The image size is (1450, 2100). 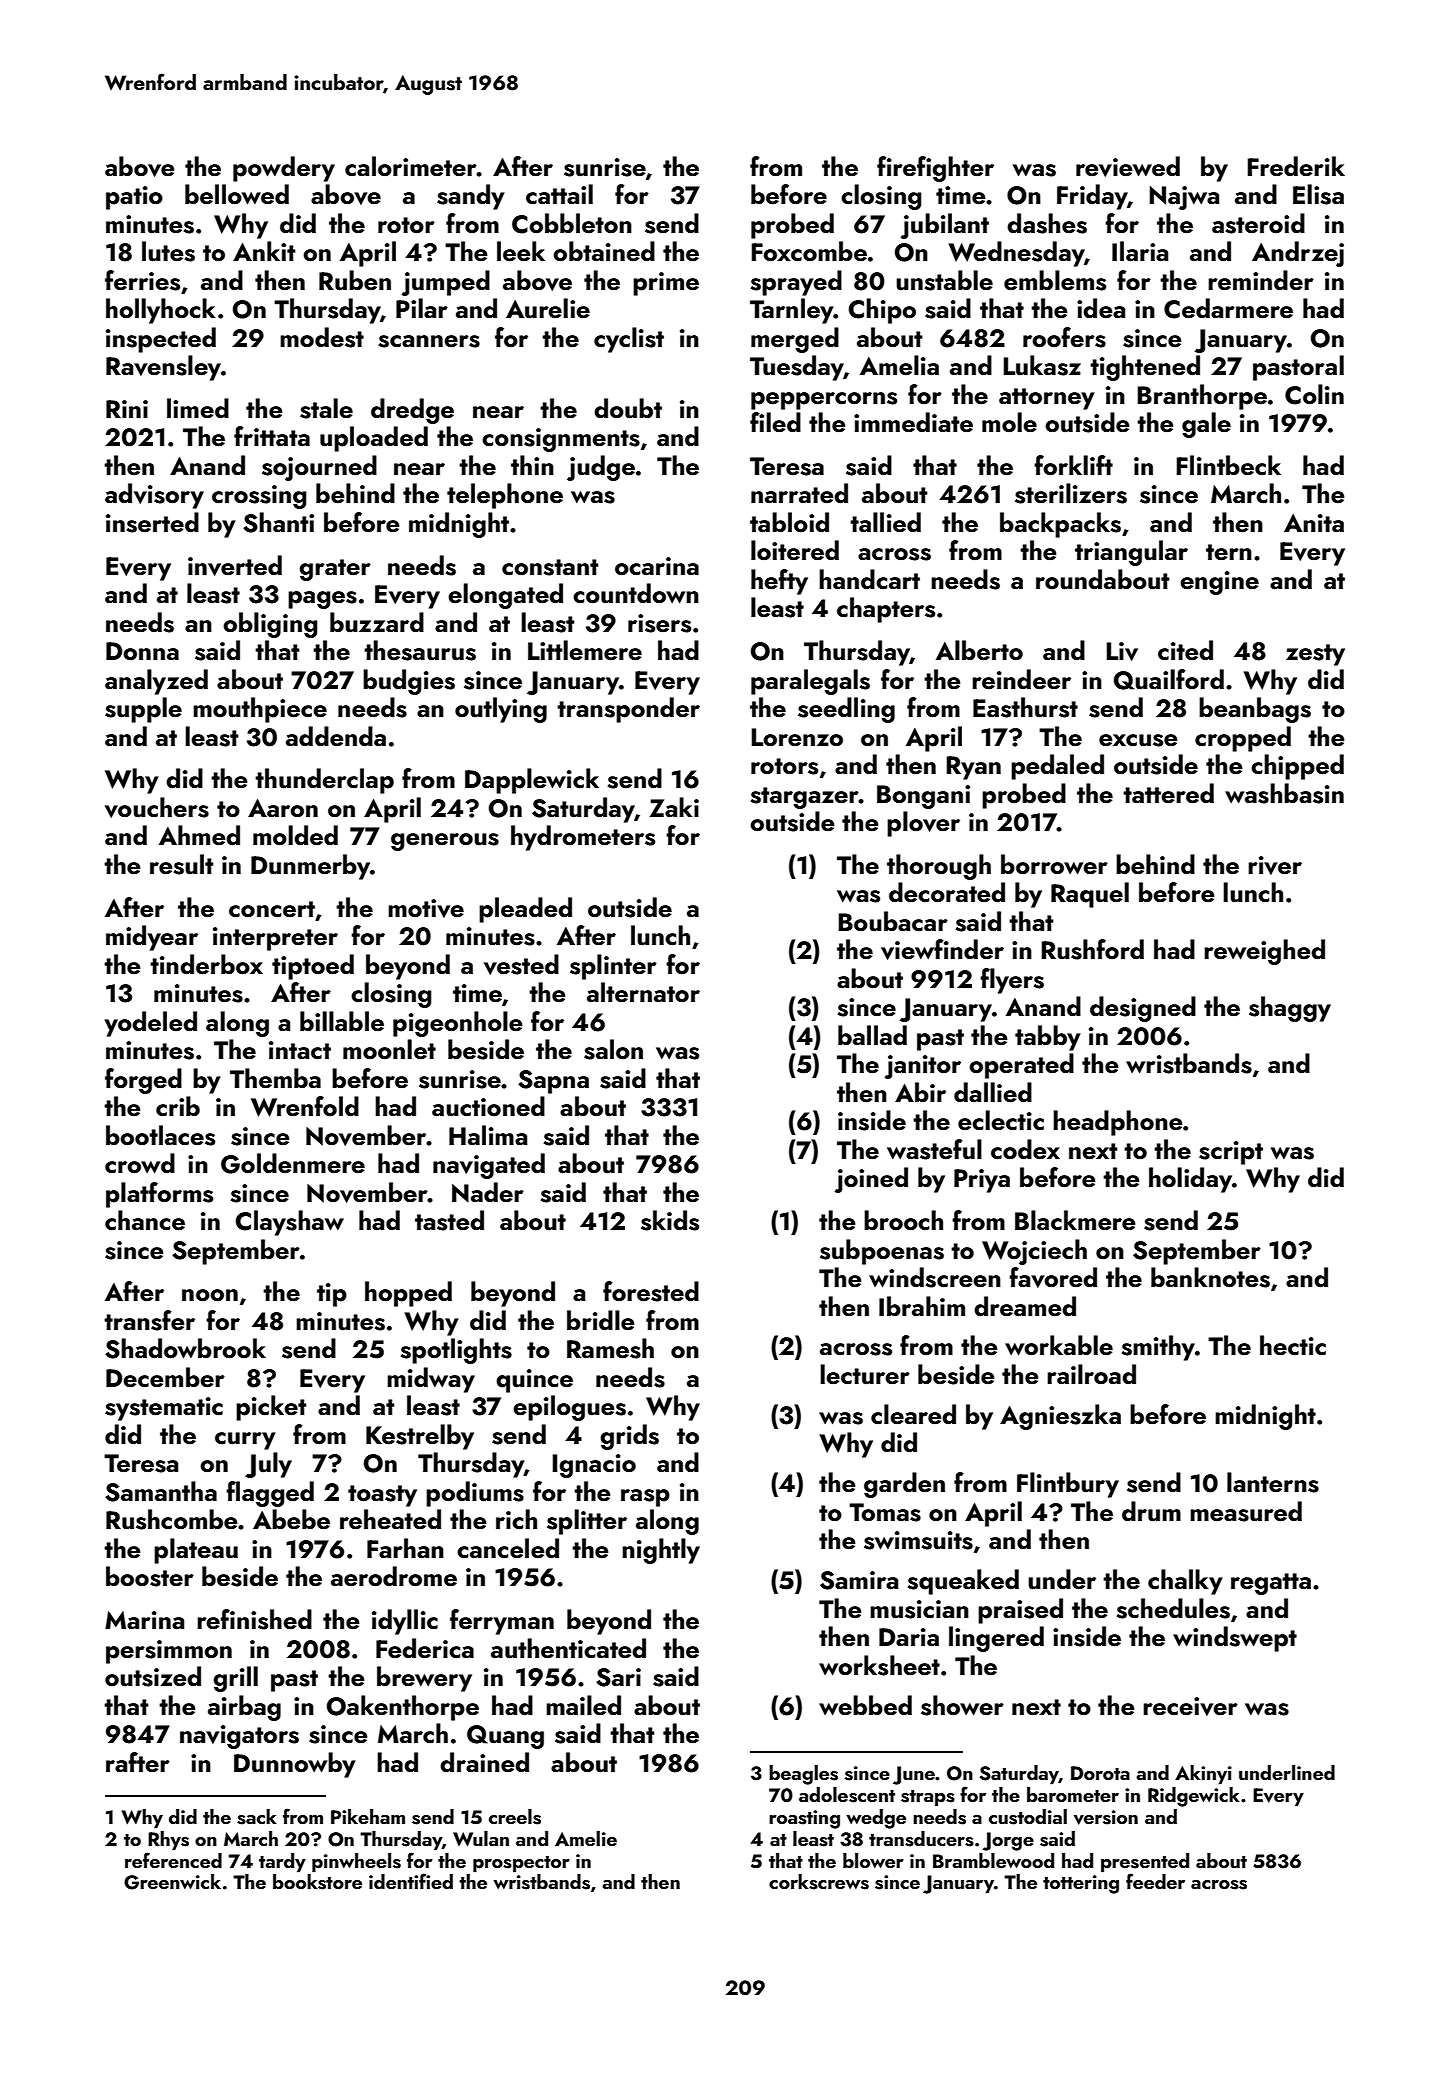 I want to click on ocarina, so click(x=657, y=566).
